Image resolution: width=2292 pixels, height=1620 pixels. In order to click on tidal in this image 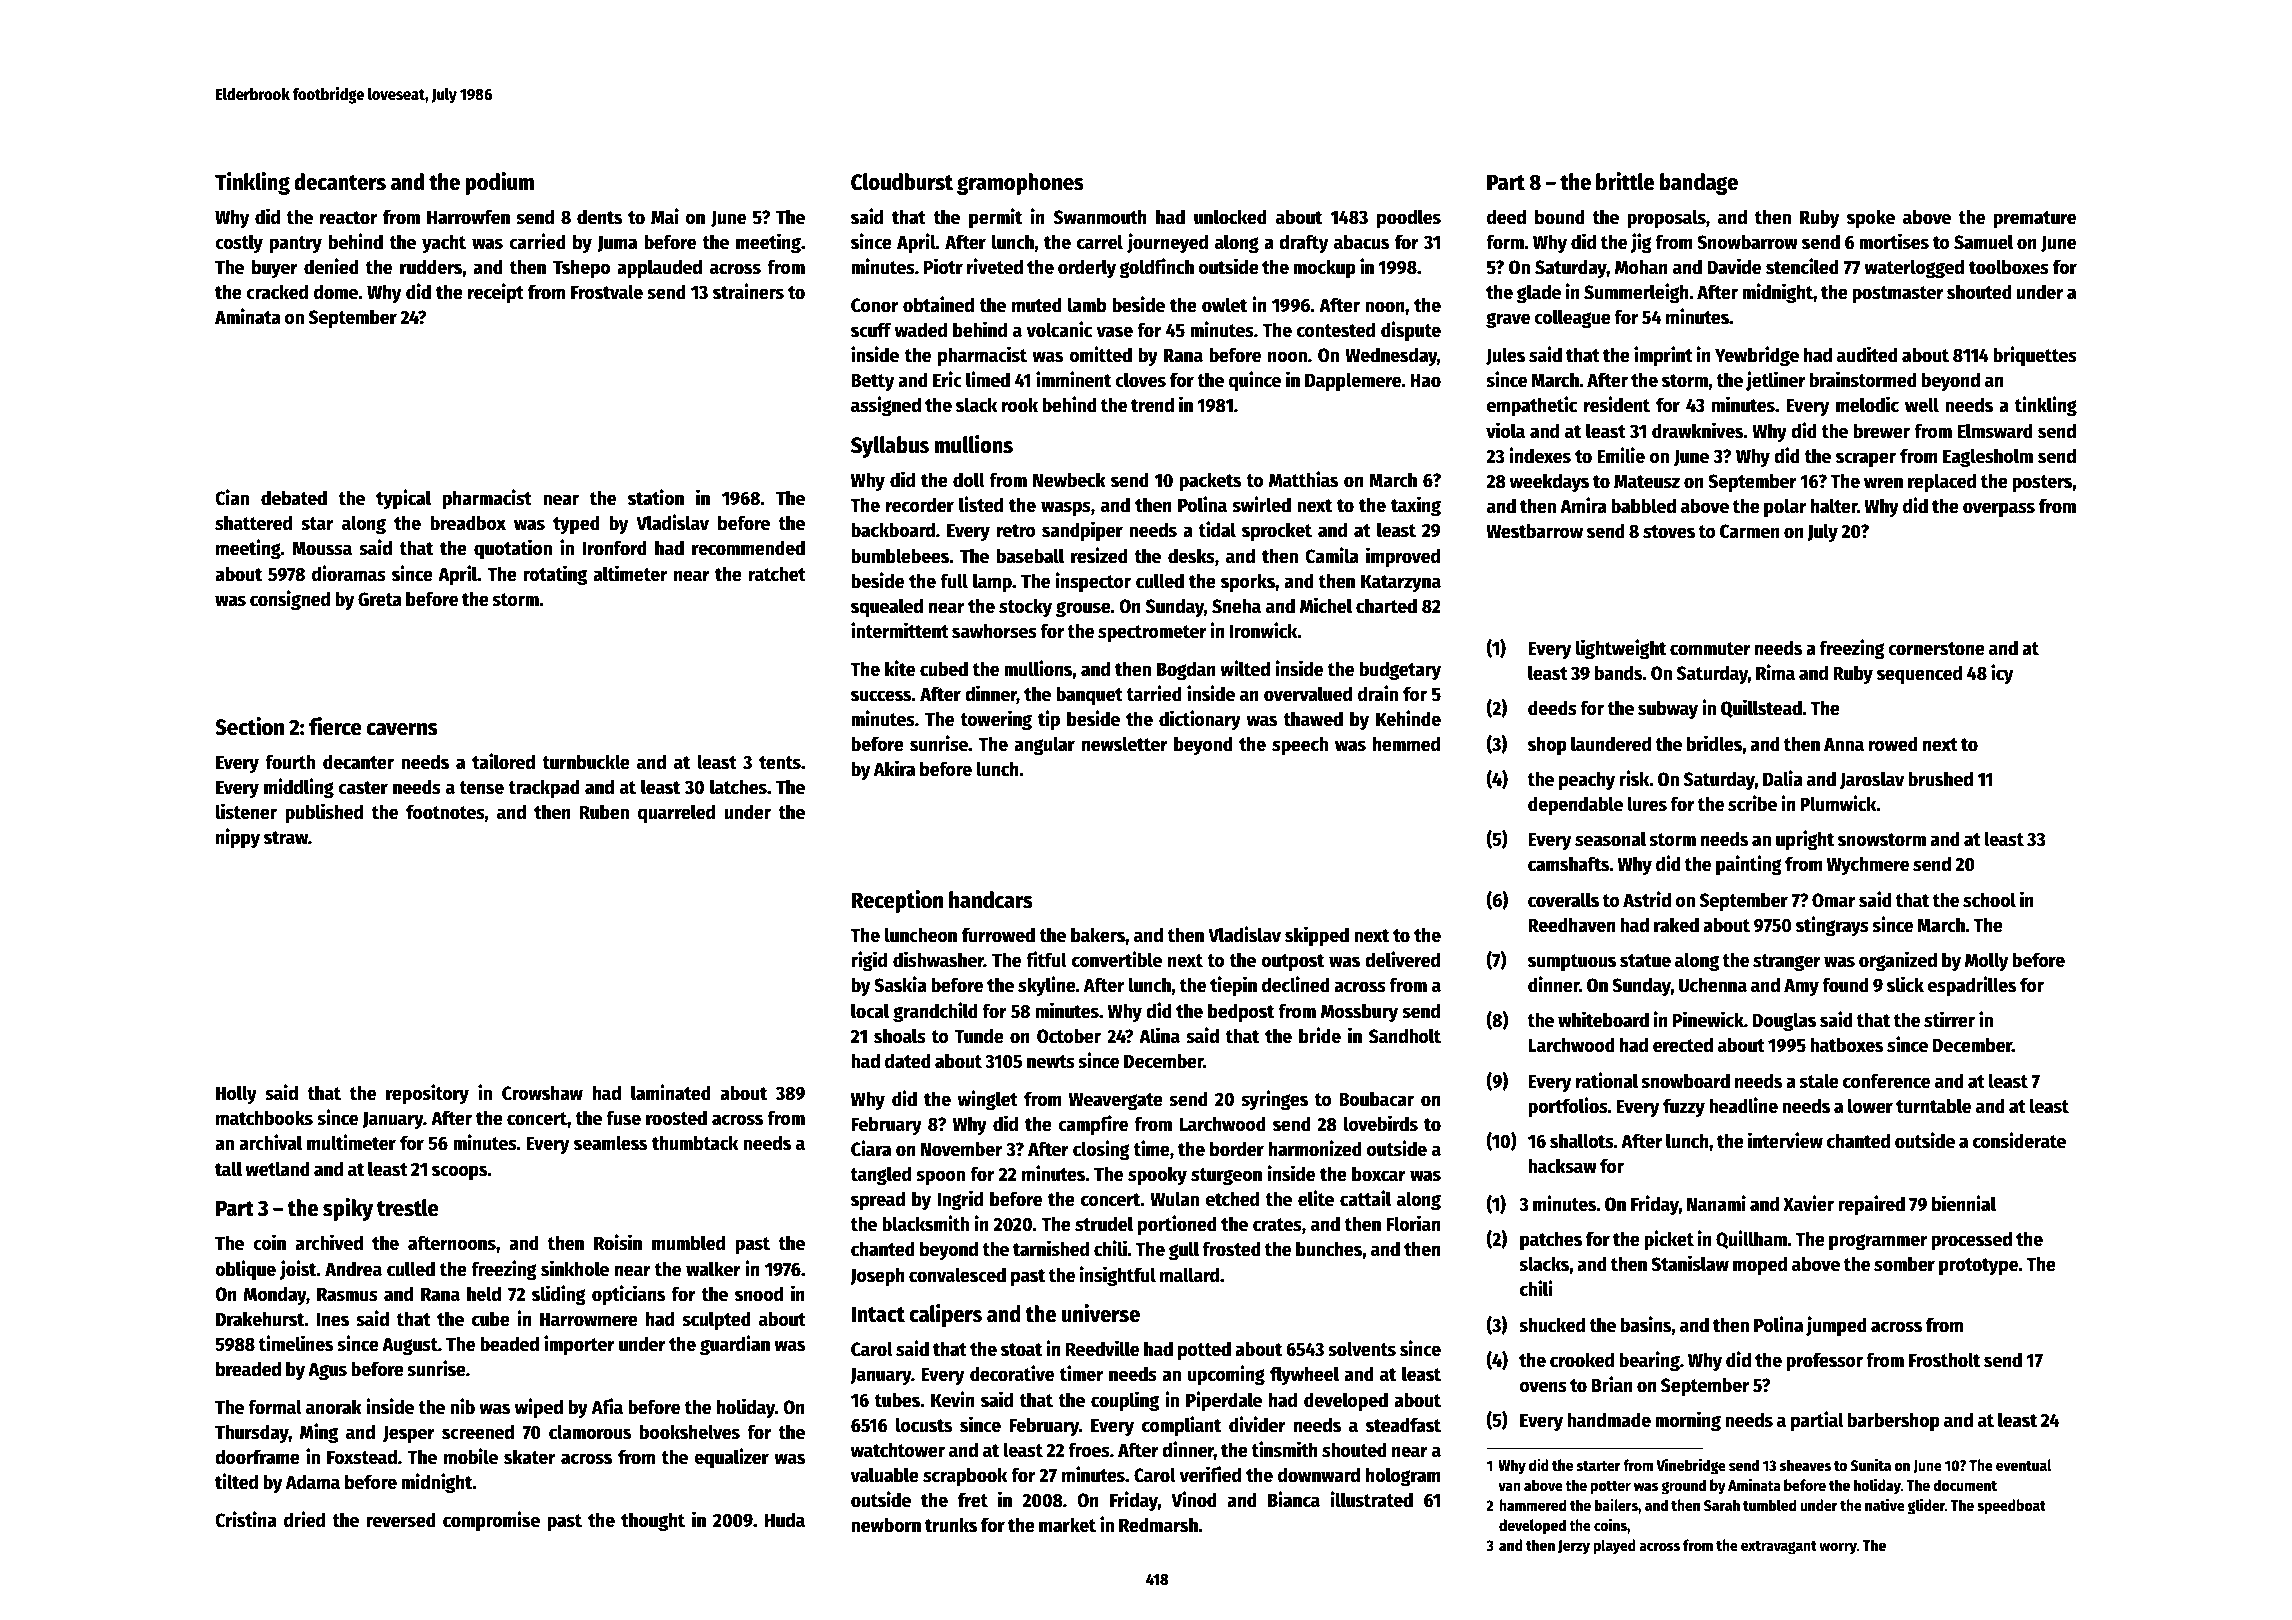, I will do `click(1217, 529)`.
